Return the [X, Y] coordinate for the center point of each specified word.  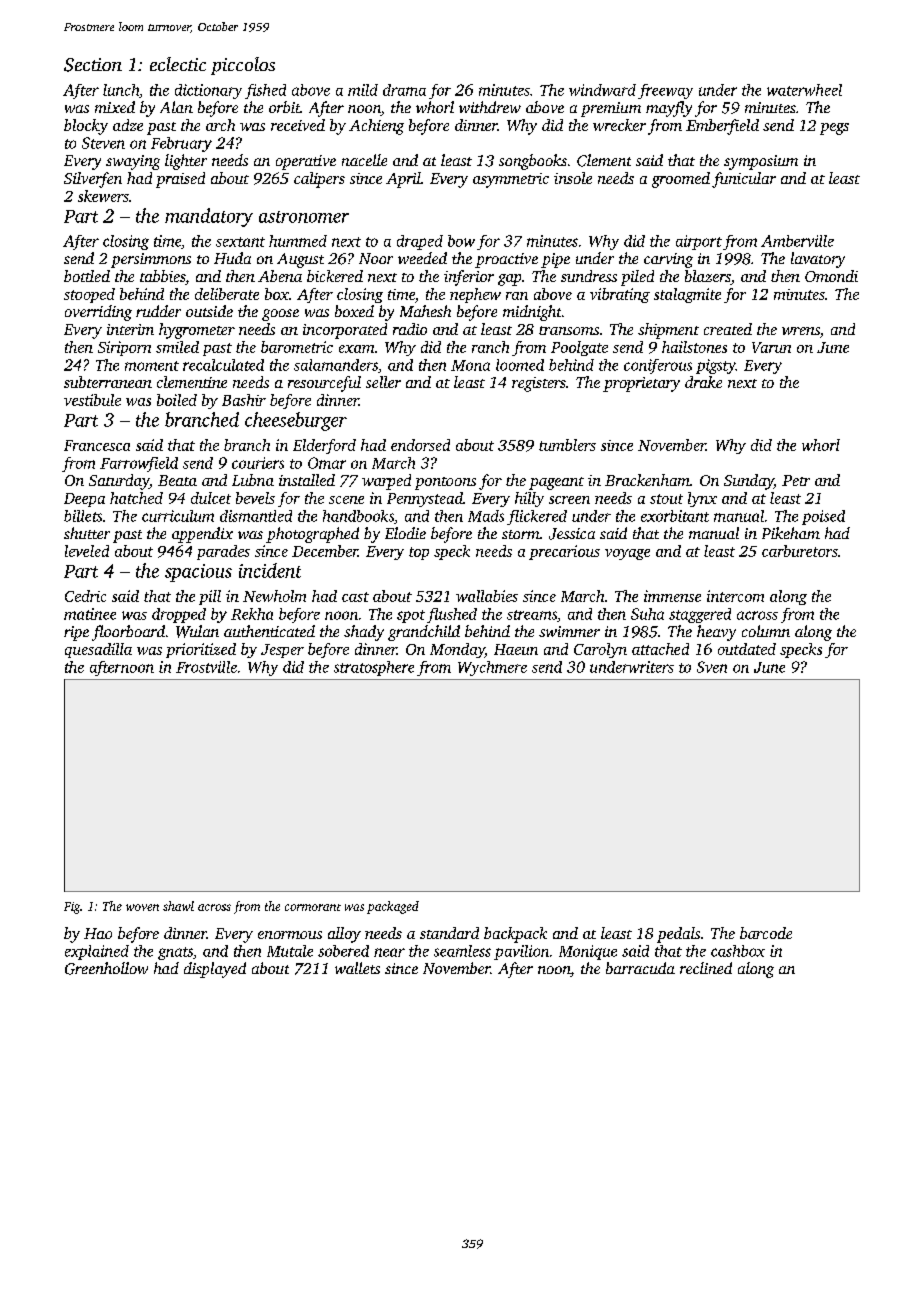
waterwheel [804, 90]
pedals [678, 935]
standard [449, 933]
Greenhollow [106, 968]
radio [410, 329]
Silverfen [93, 180]
